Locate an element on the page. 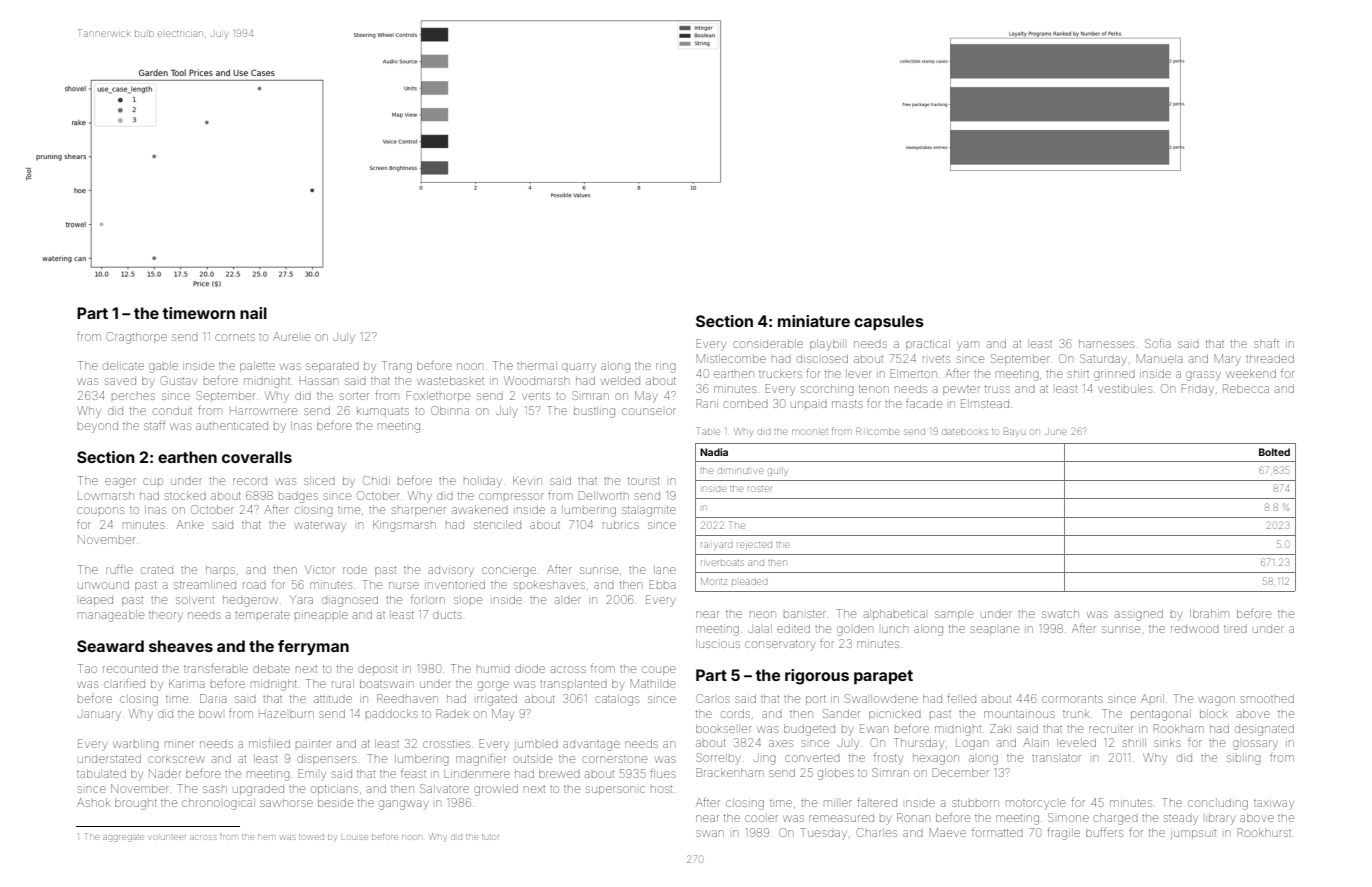 The height and width of the document is (887, 1372). Bolted is located at coordinates (1274, 452).
